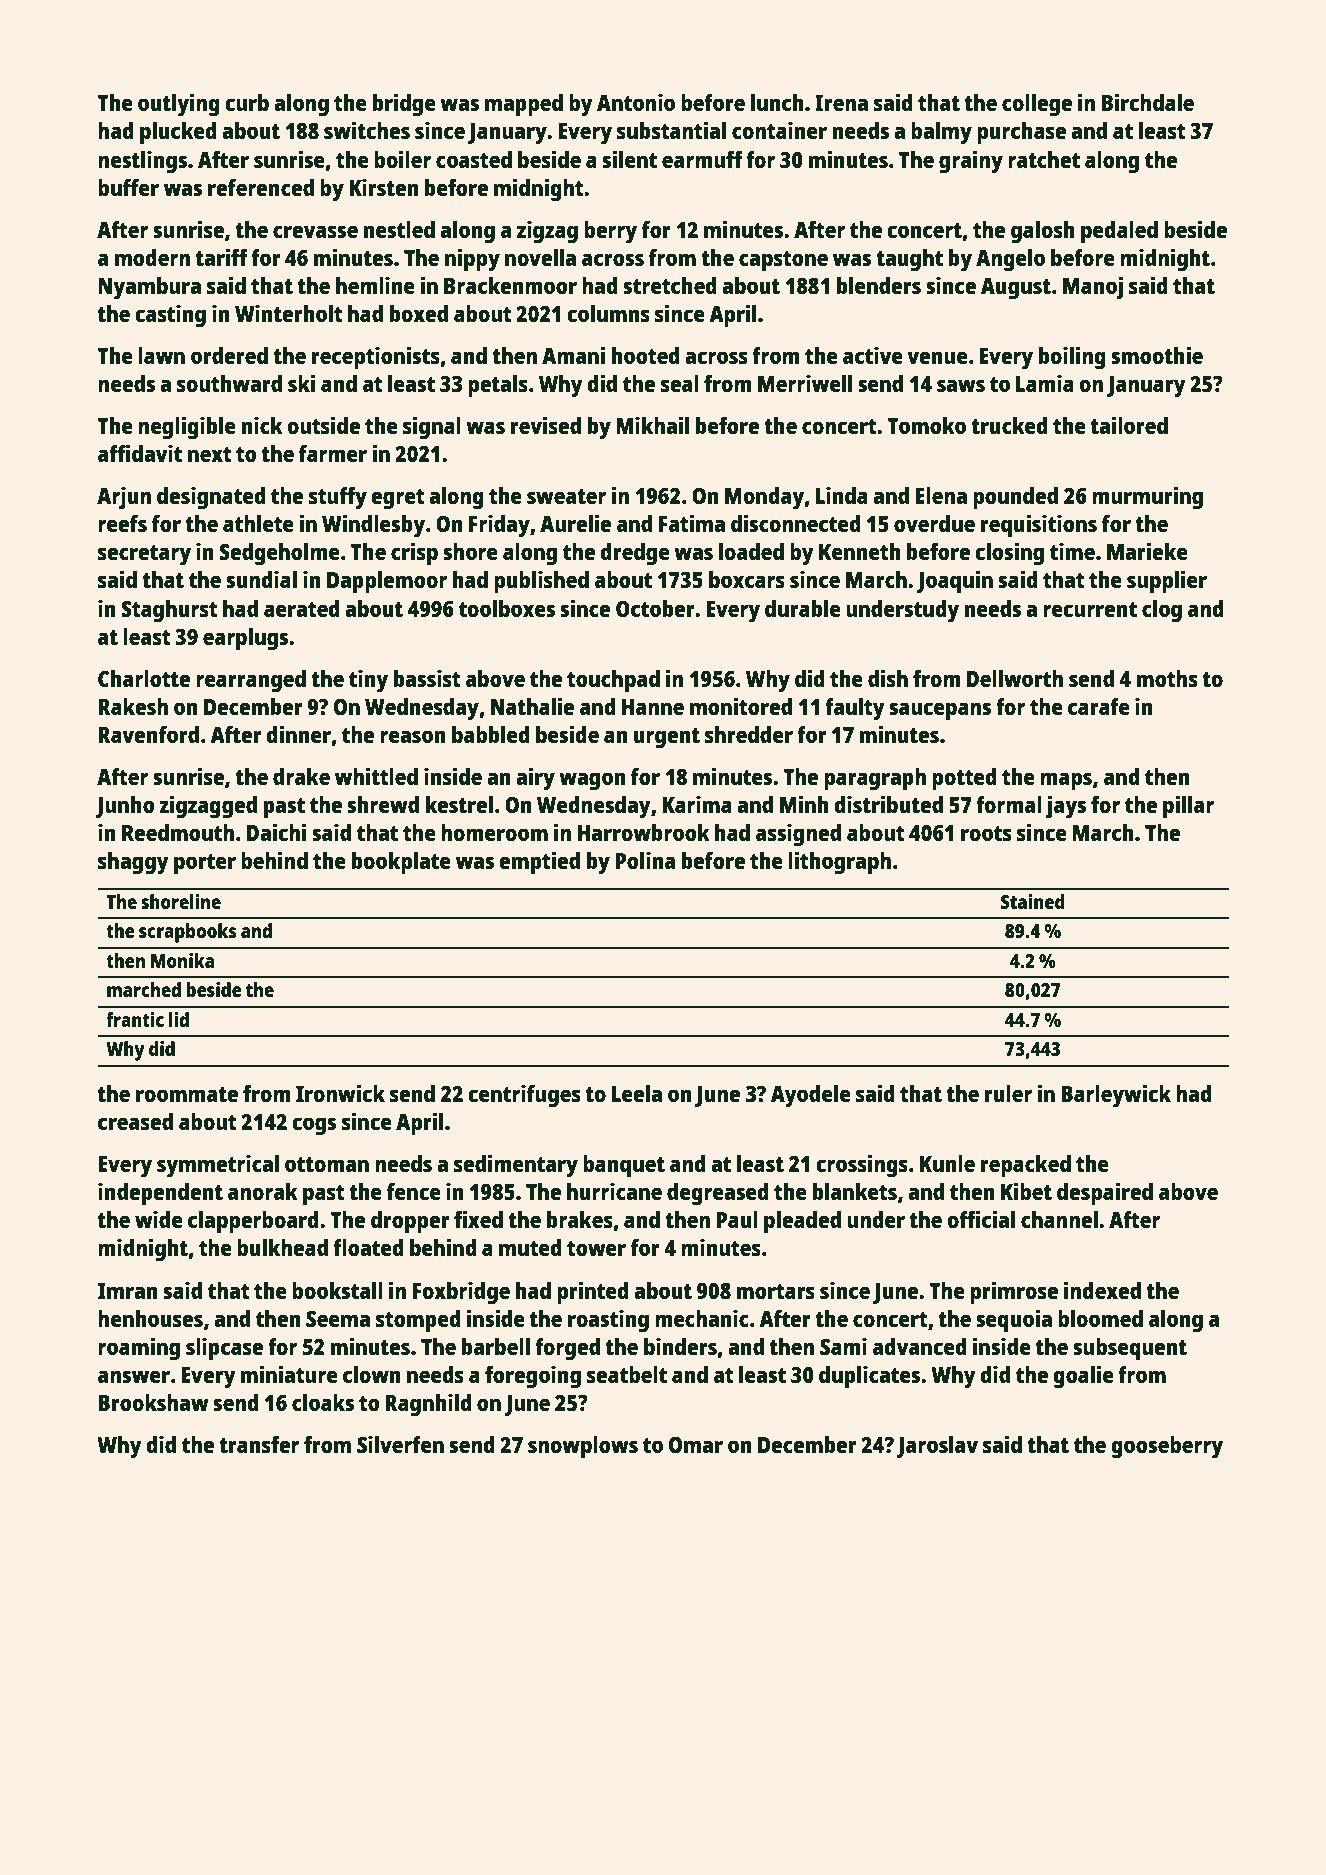 Image resolution: width=1326 pixels, height=1875 pixels. I want to click on slipcase, so click(224, 1349).
